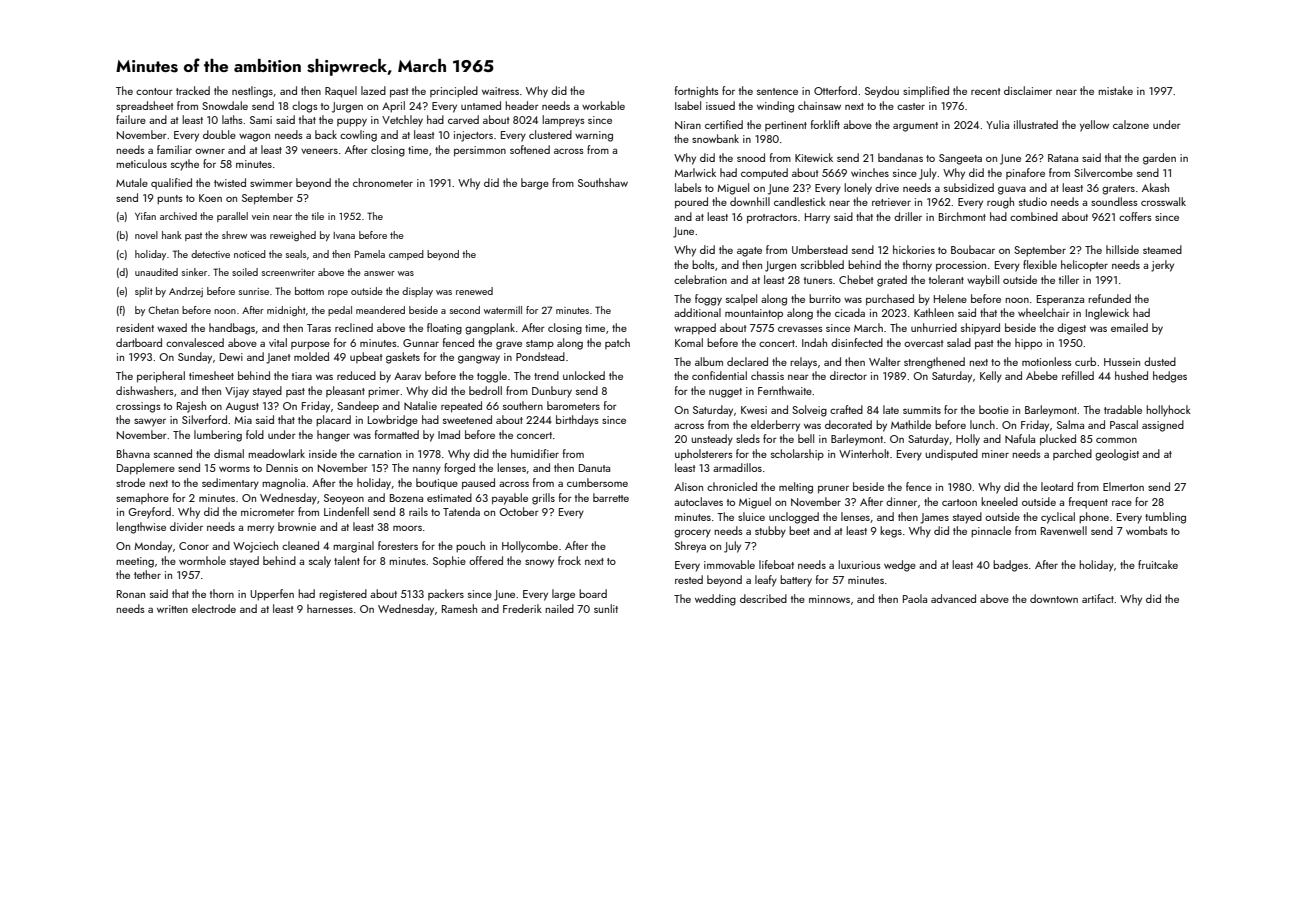 This screenshot has width=1308, height=924. What do you see at coordinates (463, 119) in the screenshot?
I see `carved` at bounding box center [463, 119].
